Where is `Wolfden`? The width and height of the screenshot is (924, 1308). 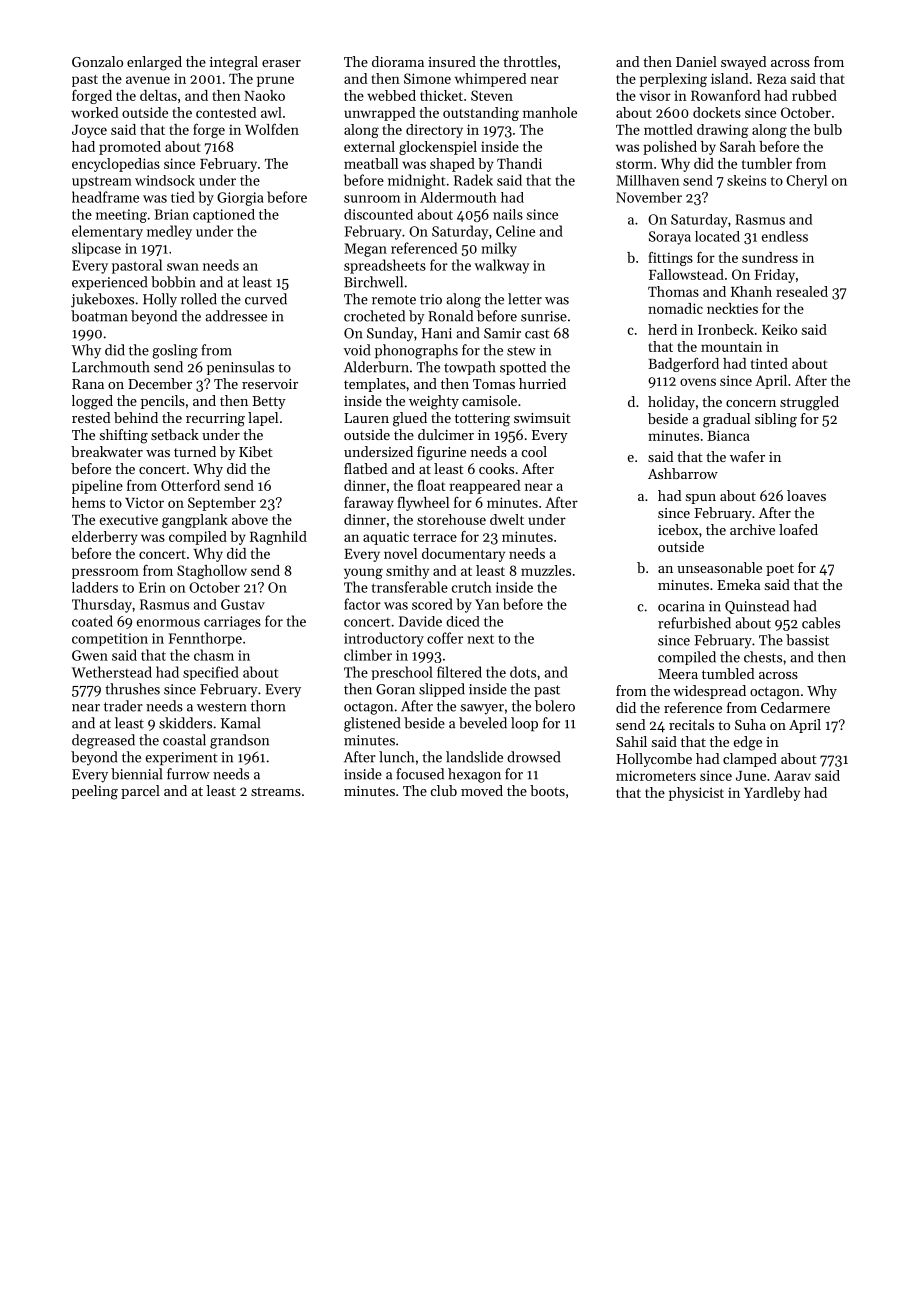 Wolfden is located at coordinates (272, 129).
